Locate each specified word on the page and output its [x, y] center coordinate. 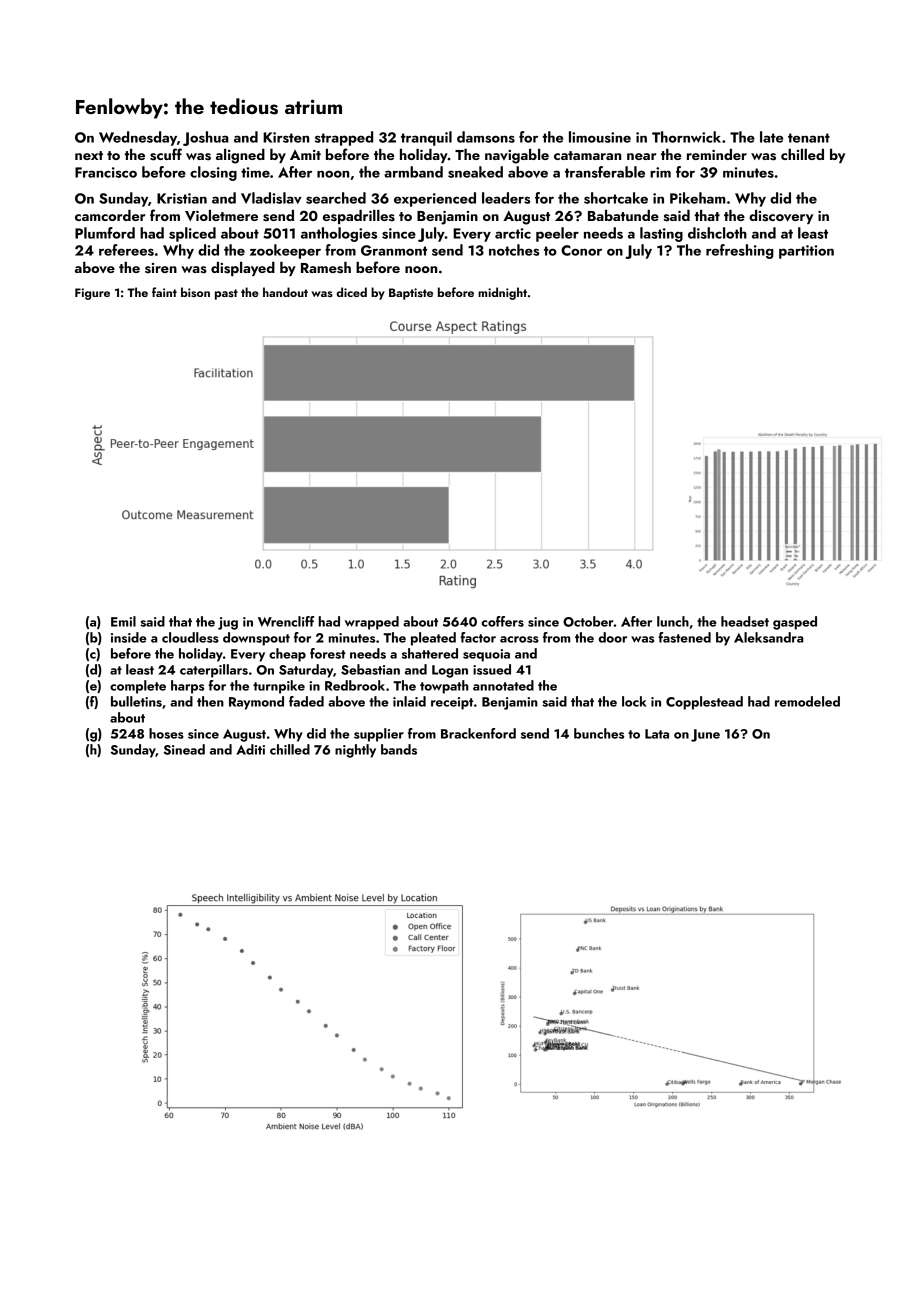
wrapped [372, 623]
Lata [657, 734]
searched [336, 198]
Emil [123, 621]
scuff [166, 154]
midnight [502, 293]
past [226, 294]
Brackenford [478, 733]
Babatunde [623, 215]
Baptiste [411, 294]
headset [745, 621]
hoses [166, 733]
